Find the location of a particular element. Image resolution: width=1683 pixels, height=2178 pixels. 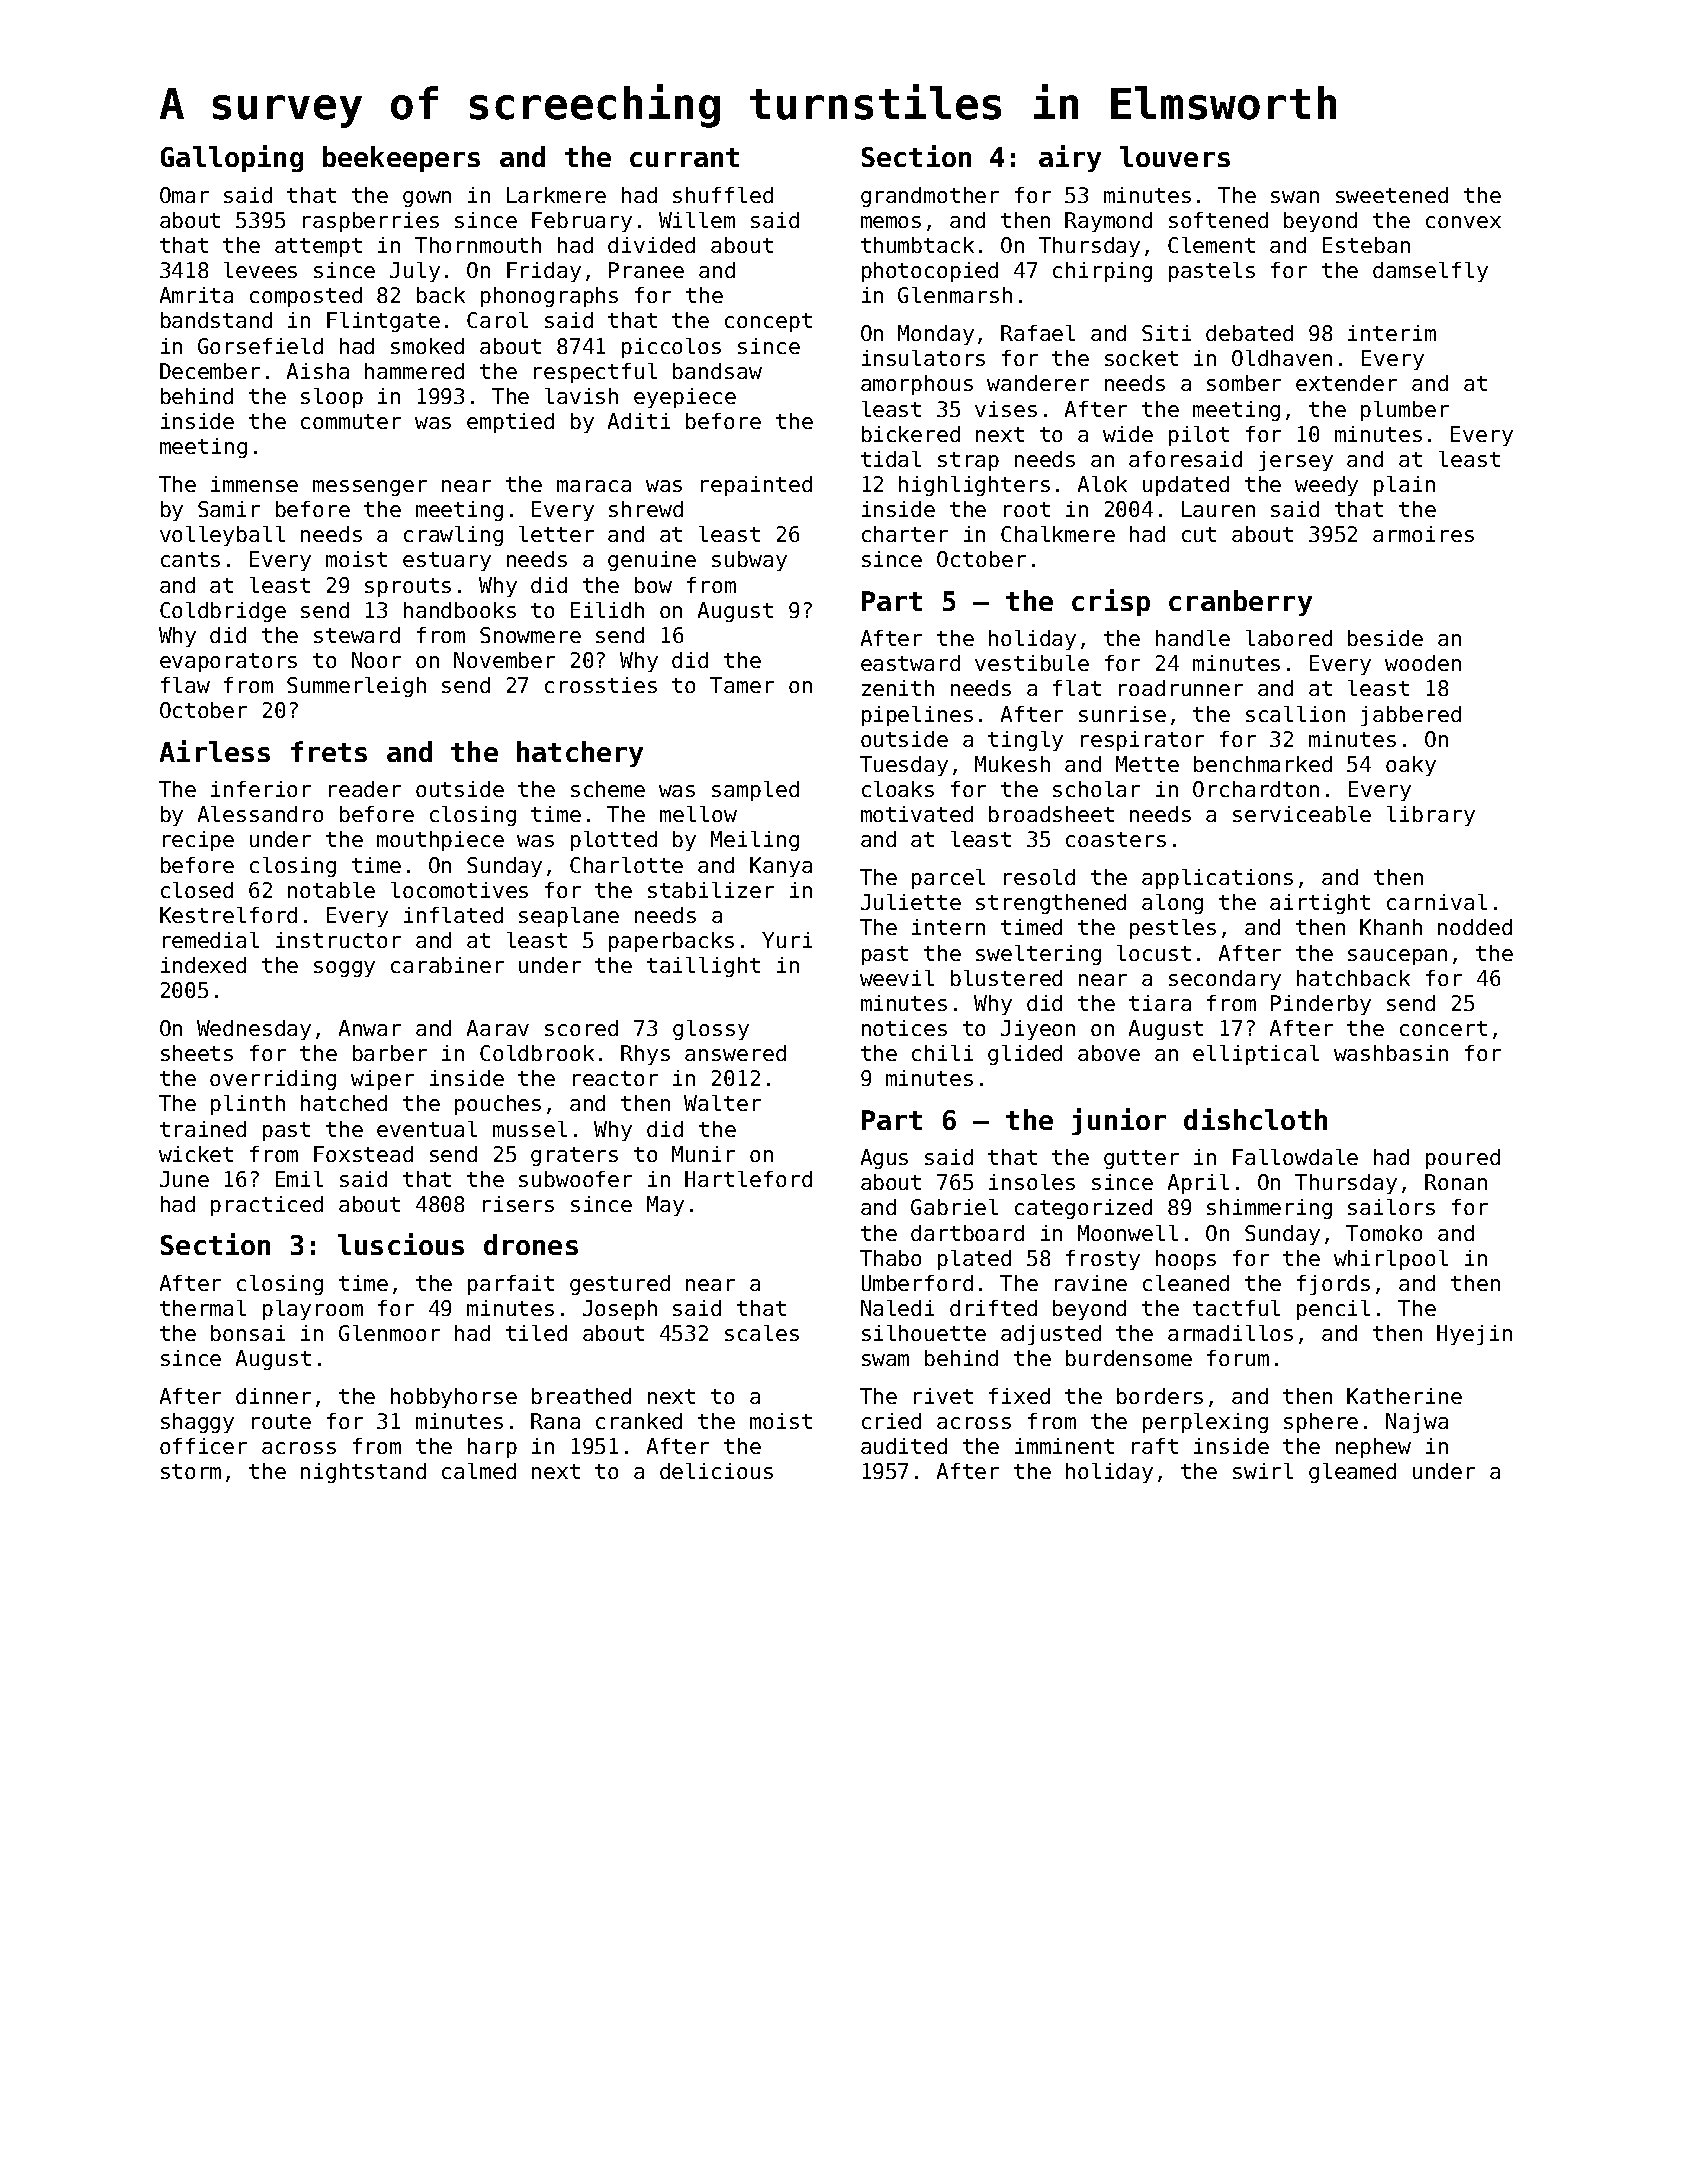

currant is located at coordinates (684, 157).
